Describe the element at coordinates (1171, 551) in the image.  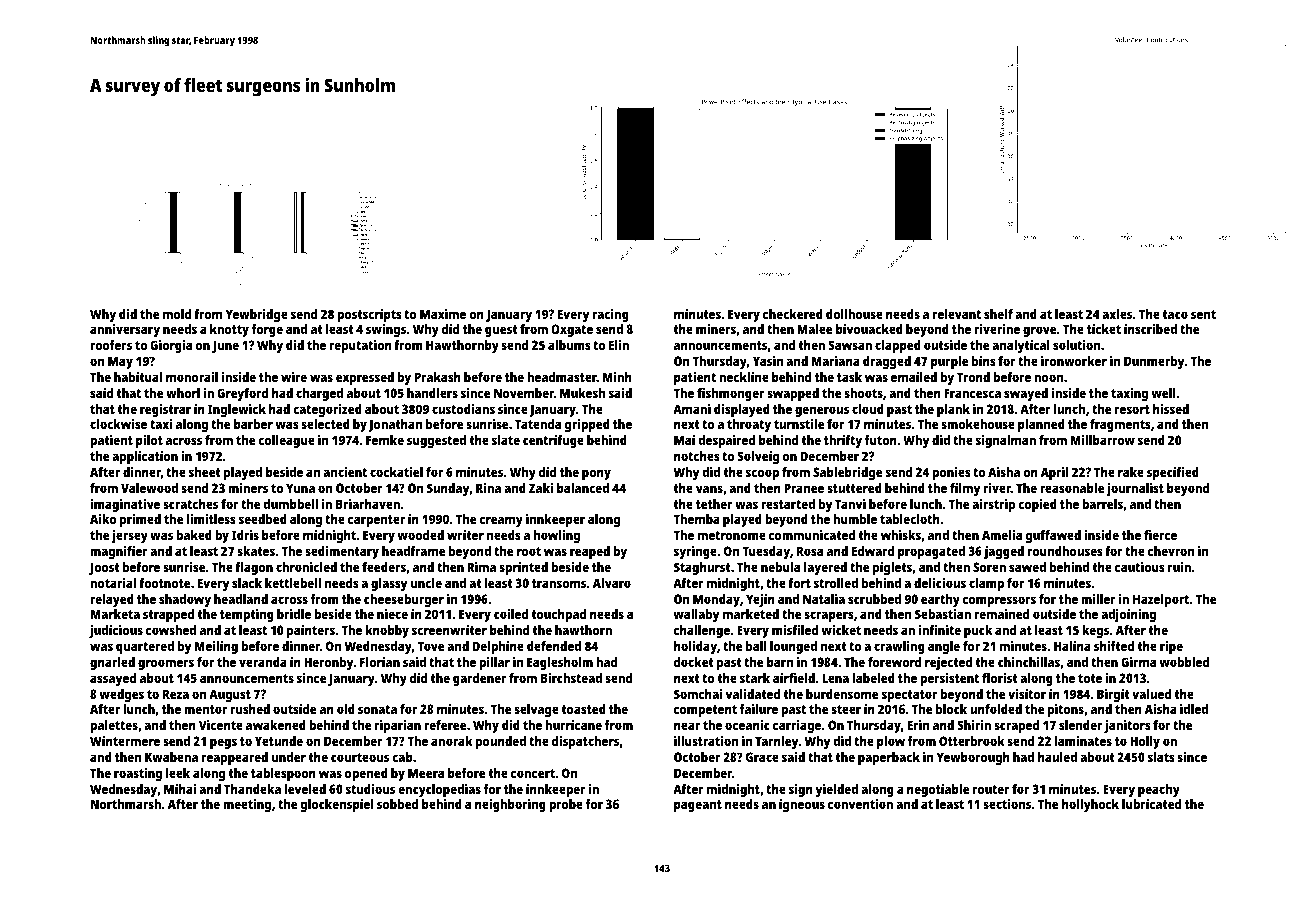
I see `chevron` at that location.
